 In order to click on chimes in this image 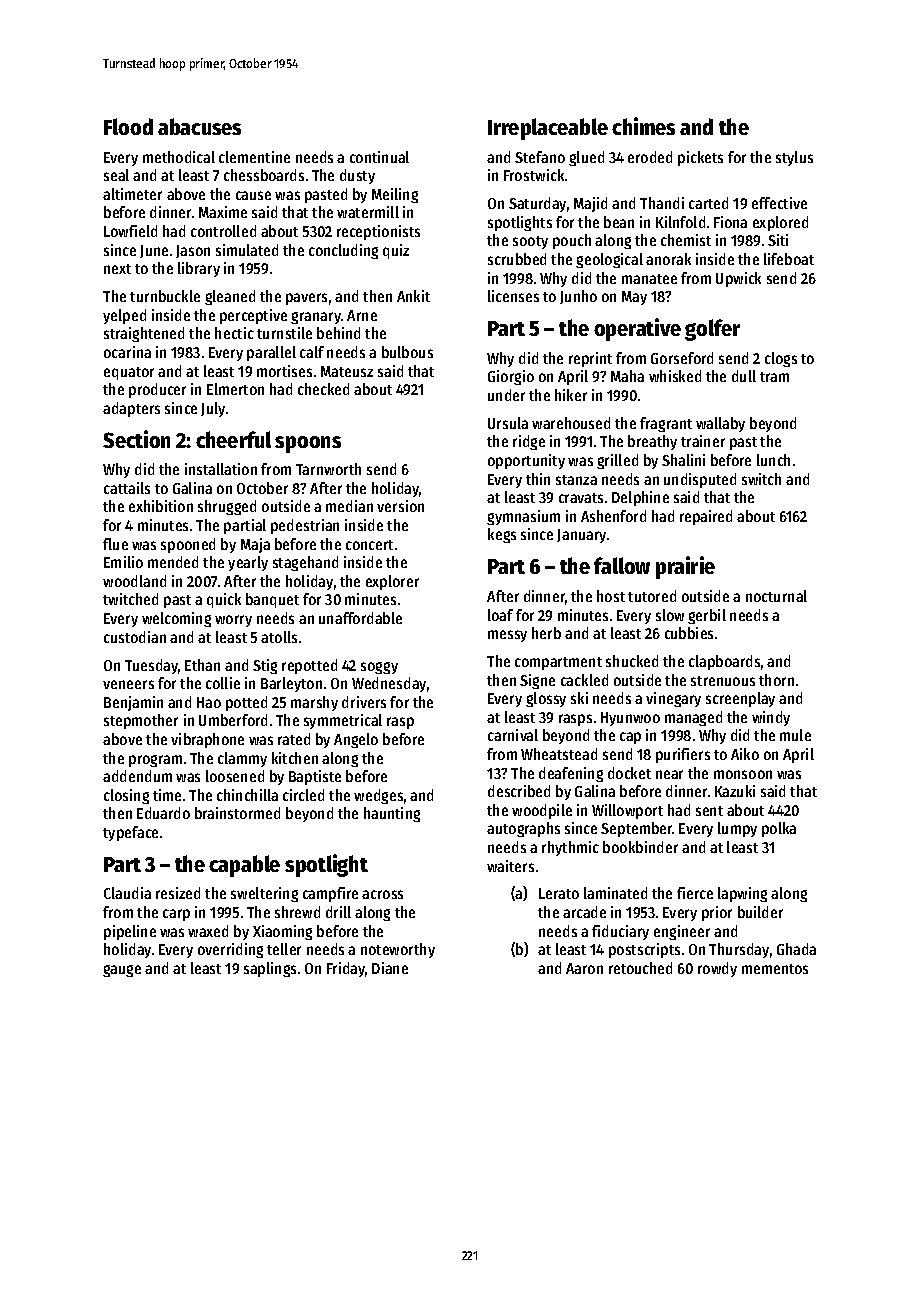, I will do `click(643, 126)`.
